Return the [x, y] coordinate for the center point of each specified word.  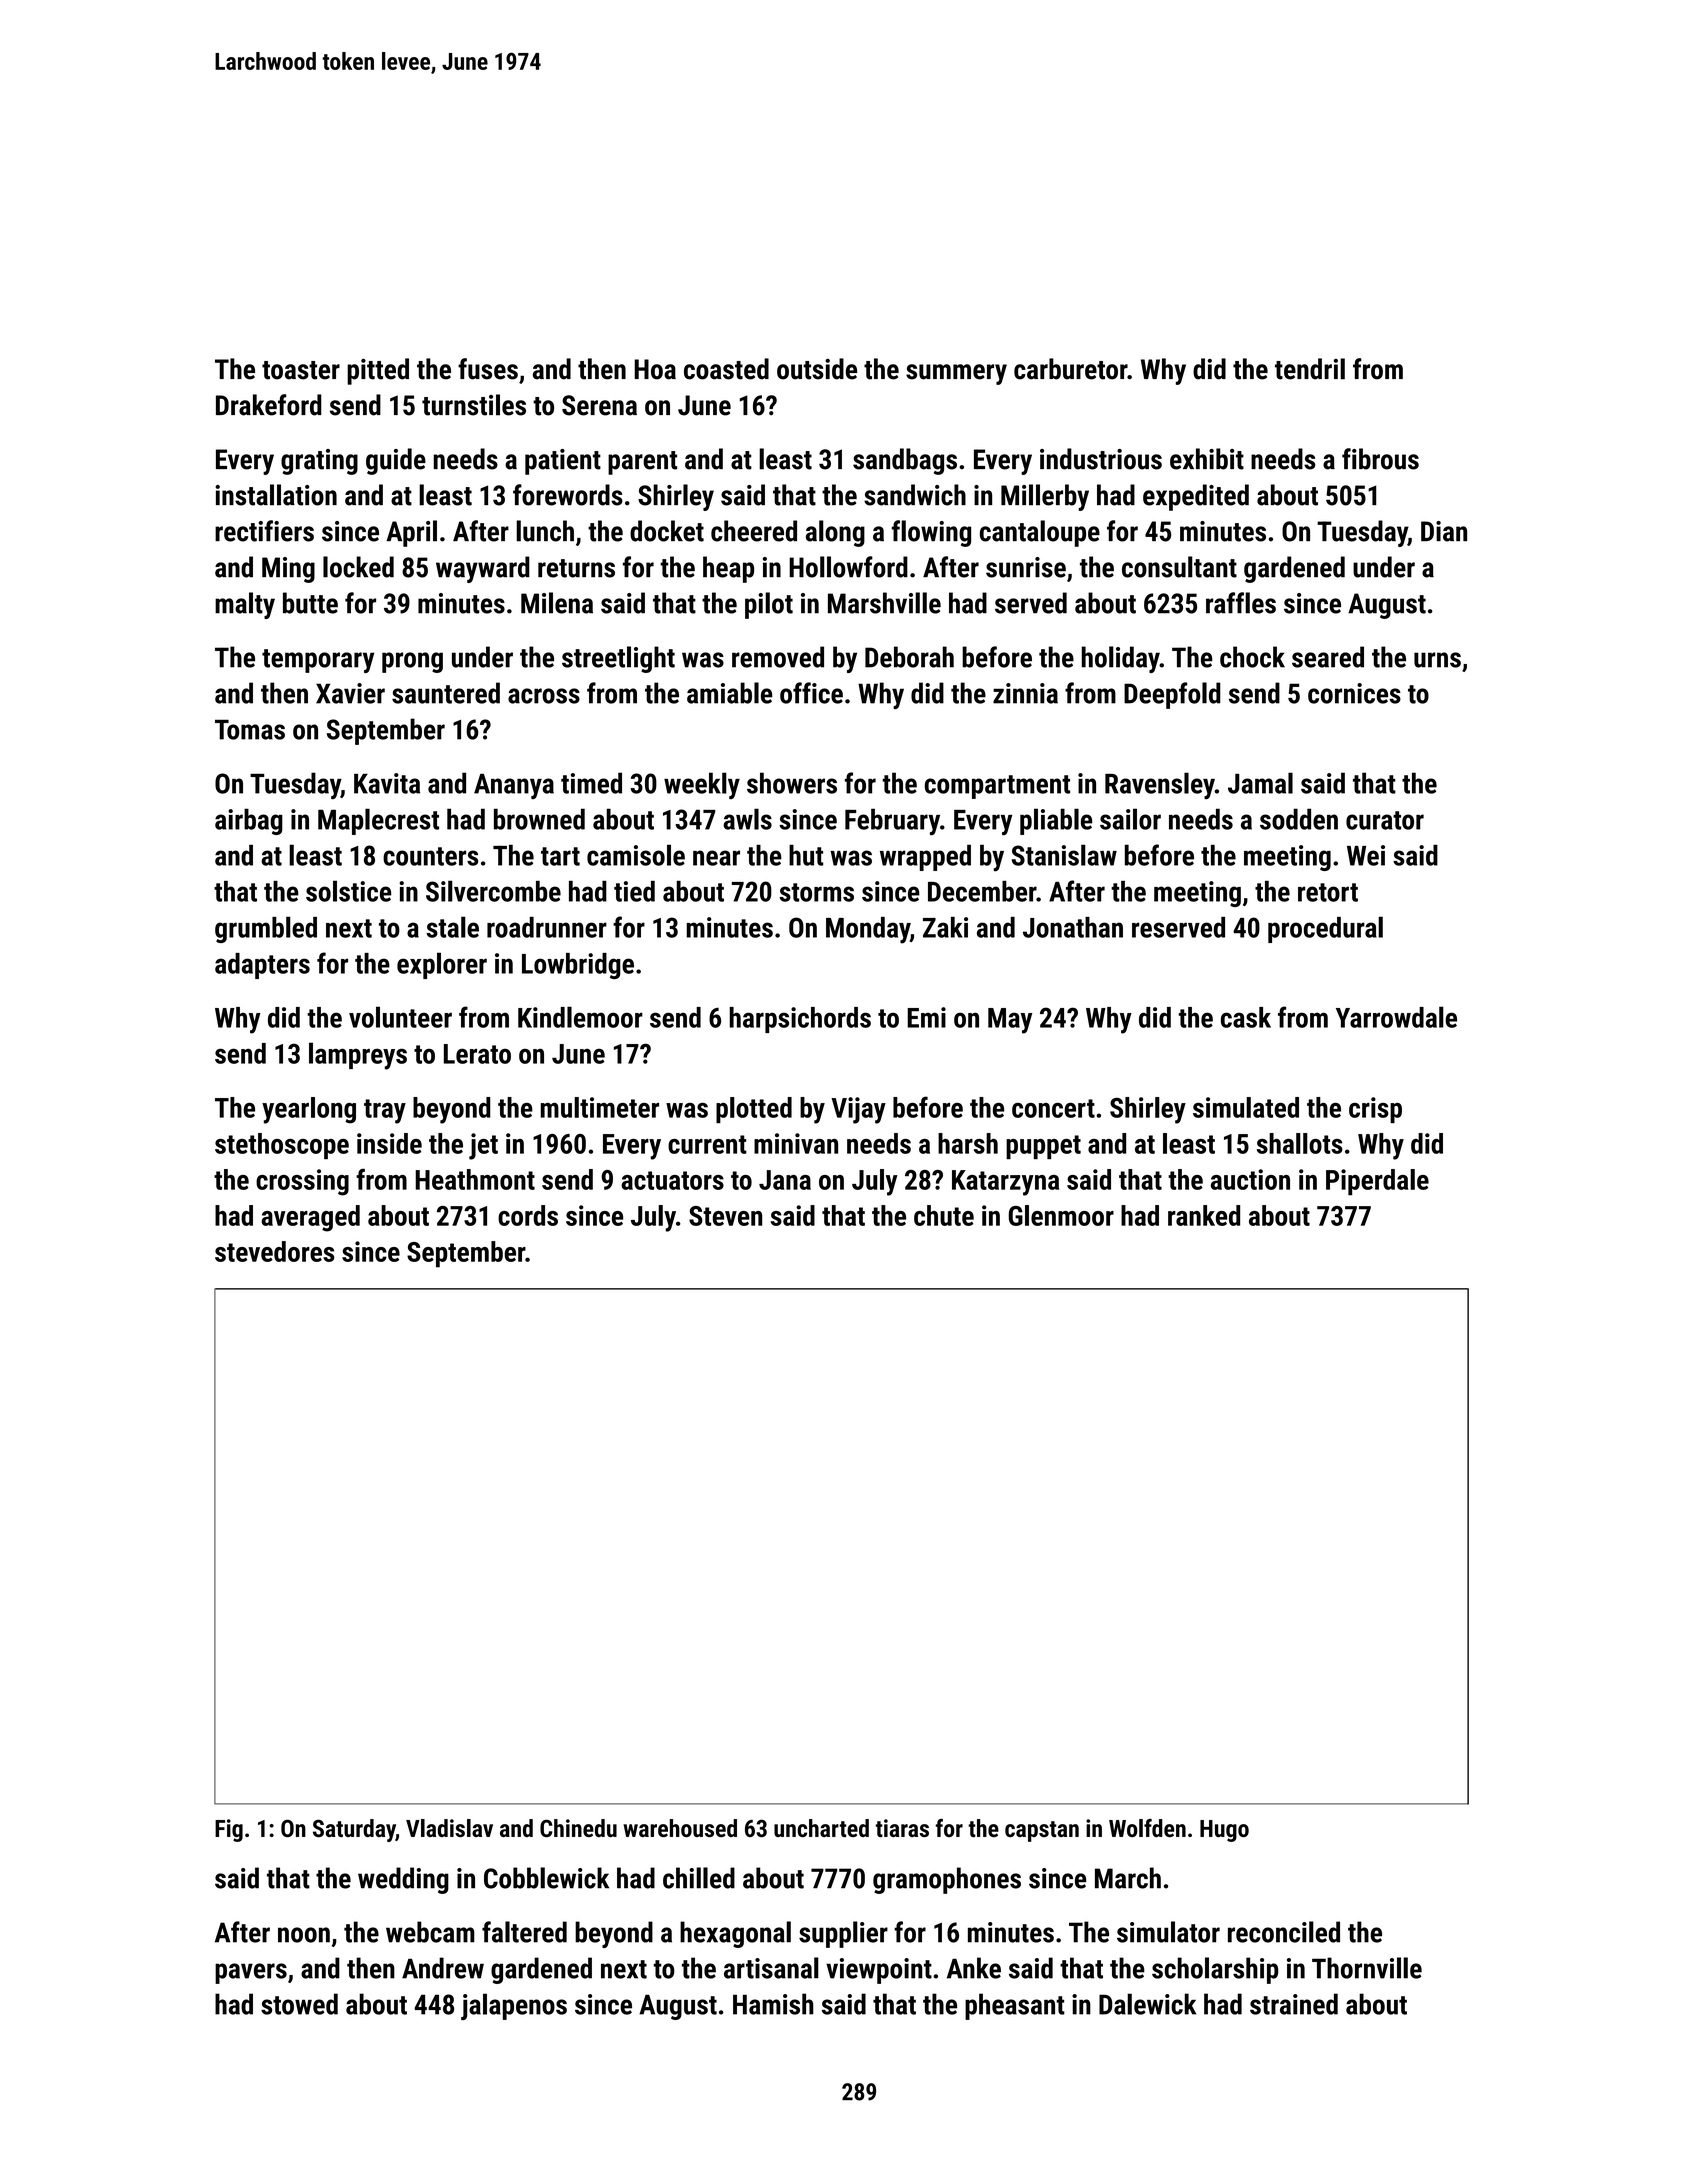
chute [944, 1215]
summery [956, 374]
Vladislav [449, 1828]
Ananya [514, 786]
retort [1328, 892]
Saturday [354, 1830]
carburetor [1070, 369]
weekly [702, 785]
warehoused [680, 1828]
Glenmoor [1061, 1215]
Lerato [477, 1054]
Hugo [1224, 1831]
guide [396, 461]
